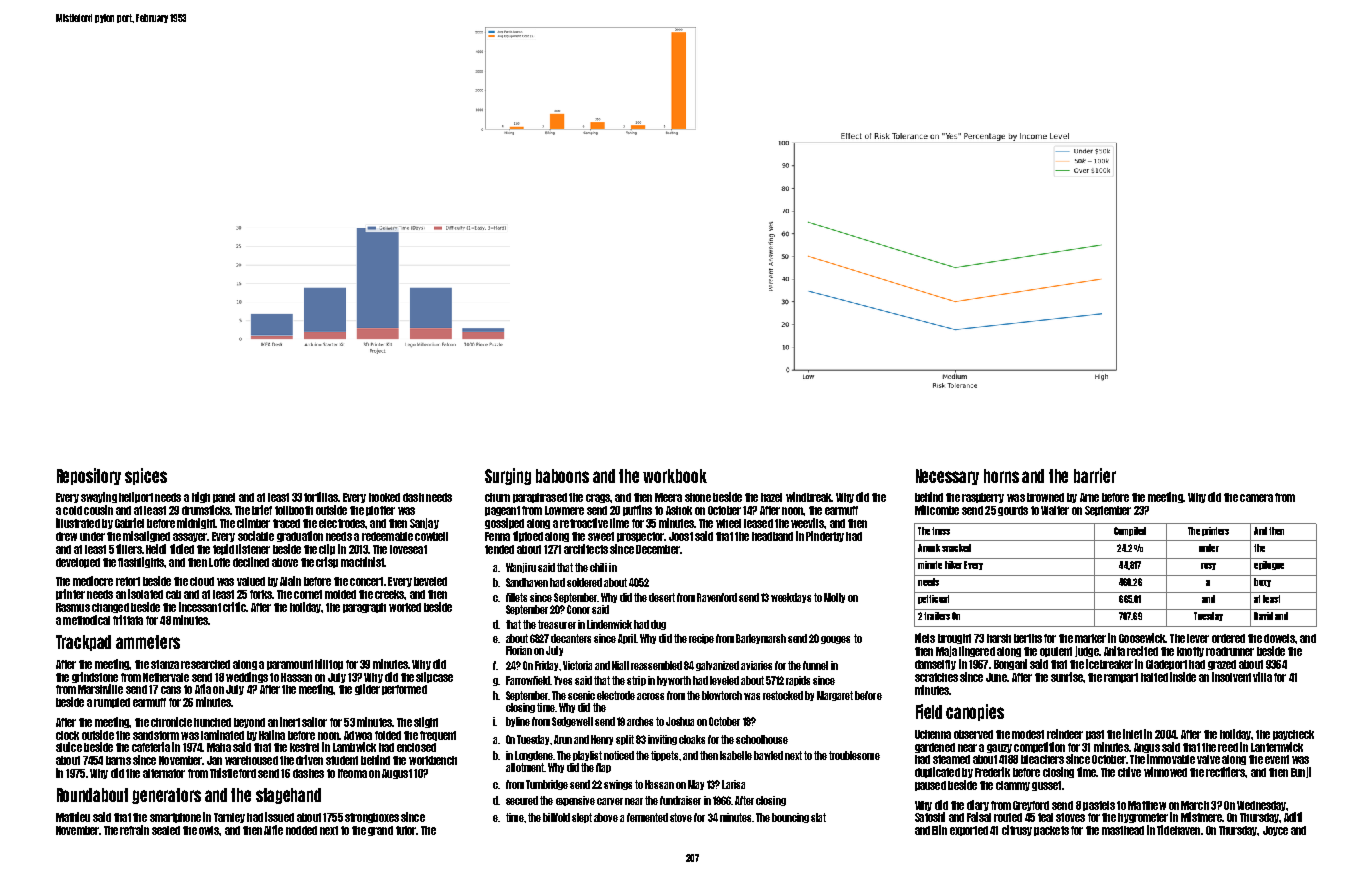 Image resolution: width=1372 pixels, height=887 pixels. Describe the element at coordinates (146, 476) in the document. I see `spices` at that location.
